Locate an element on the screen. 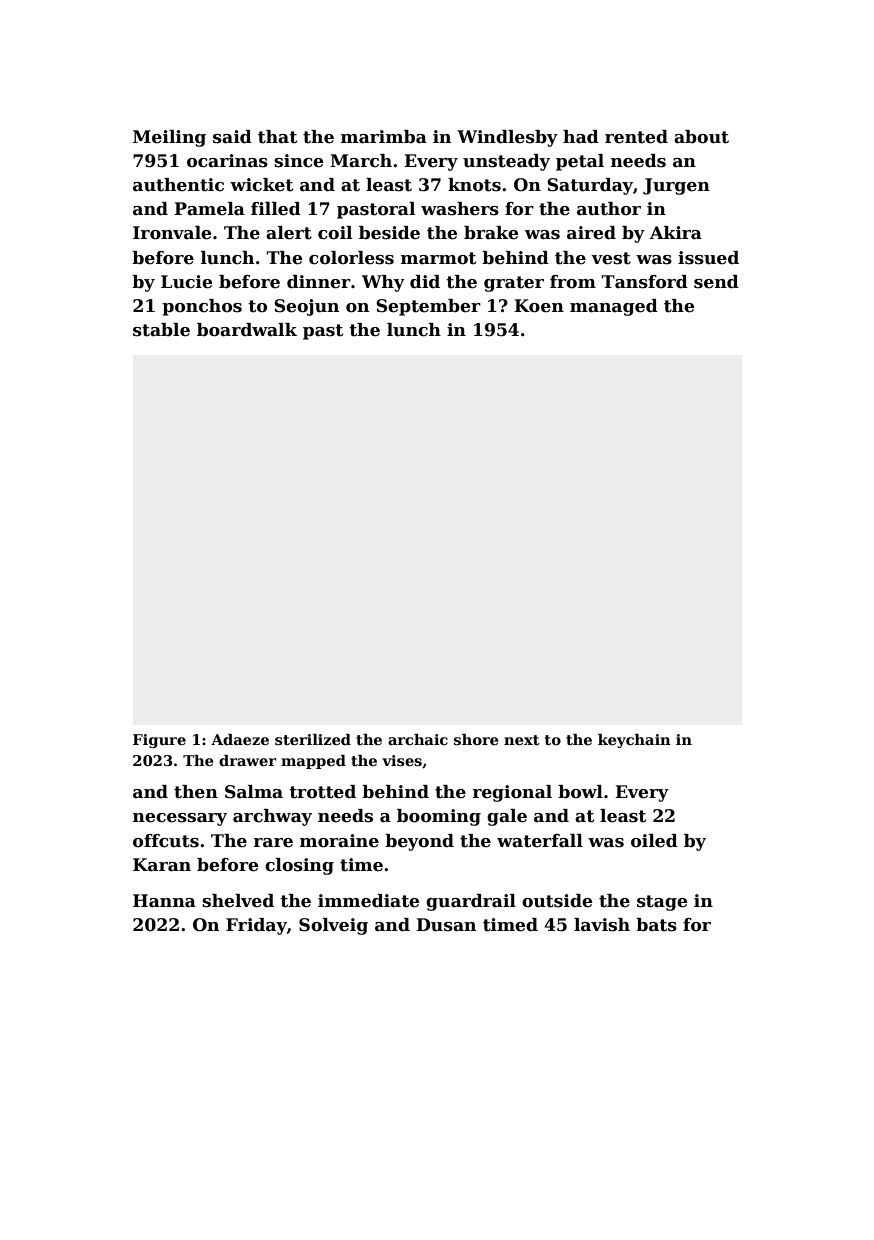 This screenshot has width=874, height=1240. boardwalk is located at coordinates (247, 330).
